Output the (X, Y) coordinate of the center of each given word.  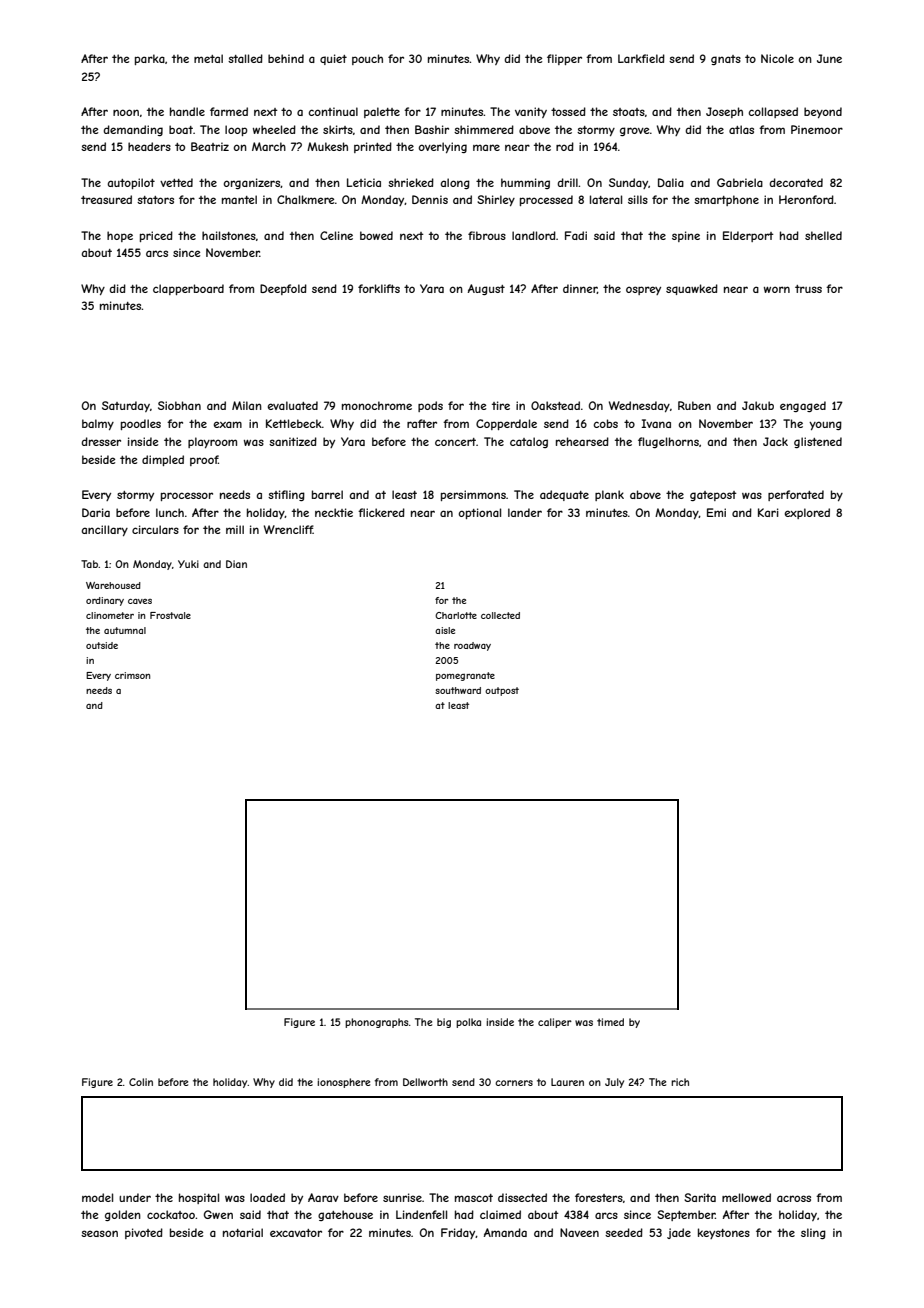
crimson (132, 675)
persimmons (473, 495)
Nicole (777, 58)
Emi (716, 512)
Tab (89, 564)
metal (208, 58)
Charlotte (456, 615)
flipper (564, 59)
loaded (267, 1197)
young (825, 425)
